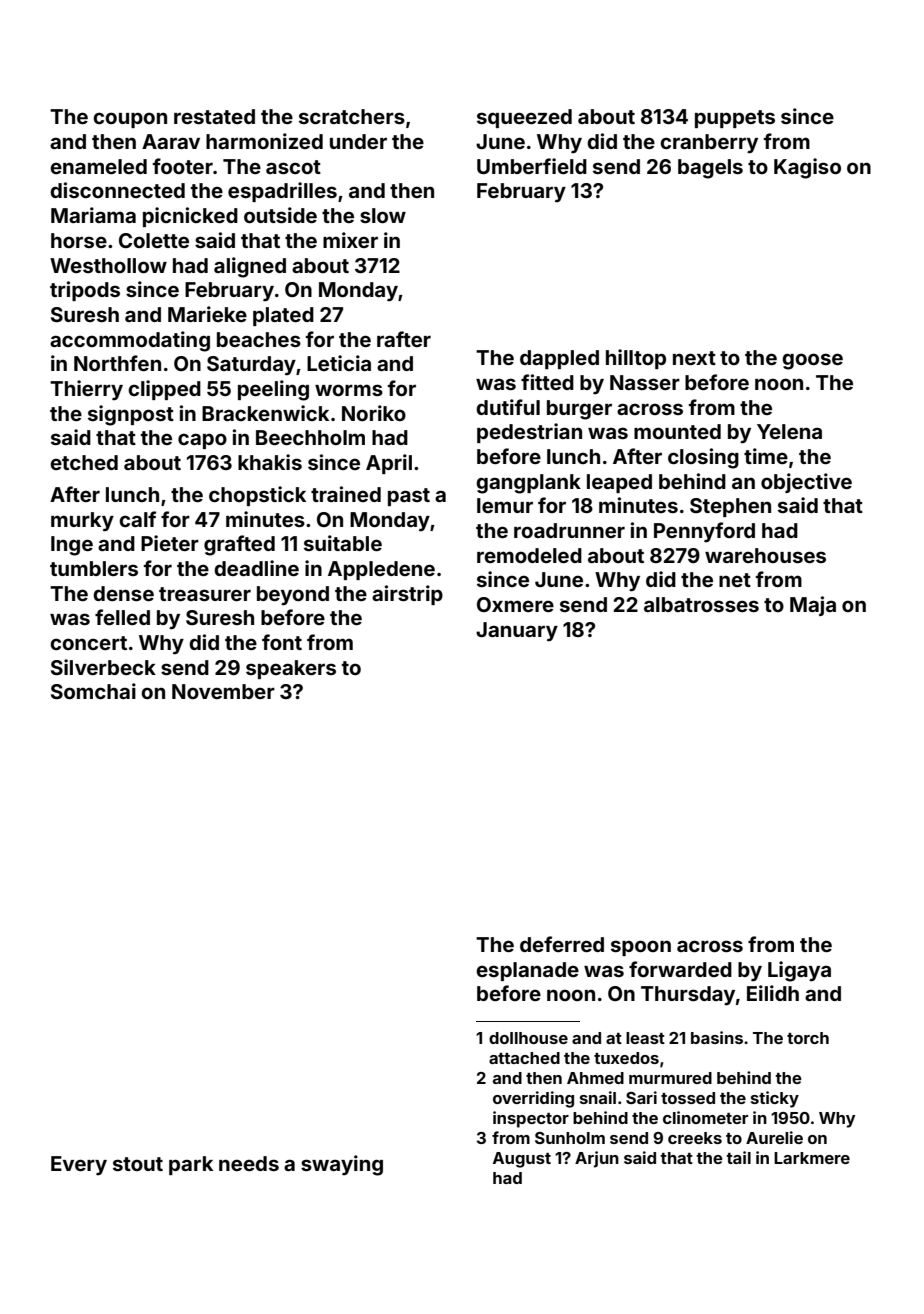  Describe the element at coordinates (775, 1099) in the image. I see `sticky` at that location.
